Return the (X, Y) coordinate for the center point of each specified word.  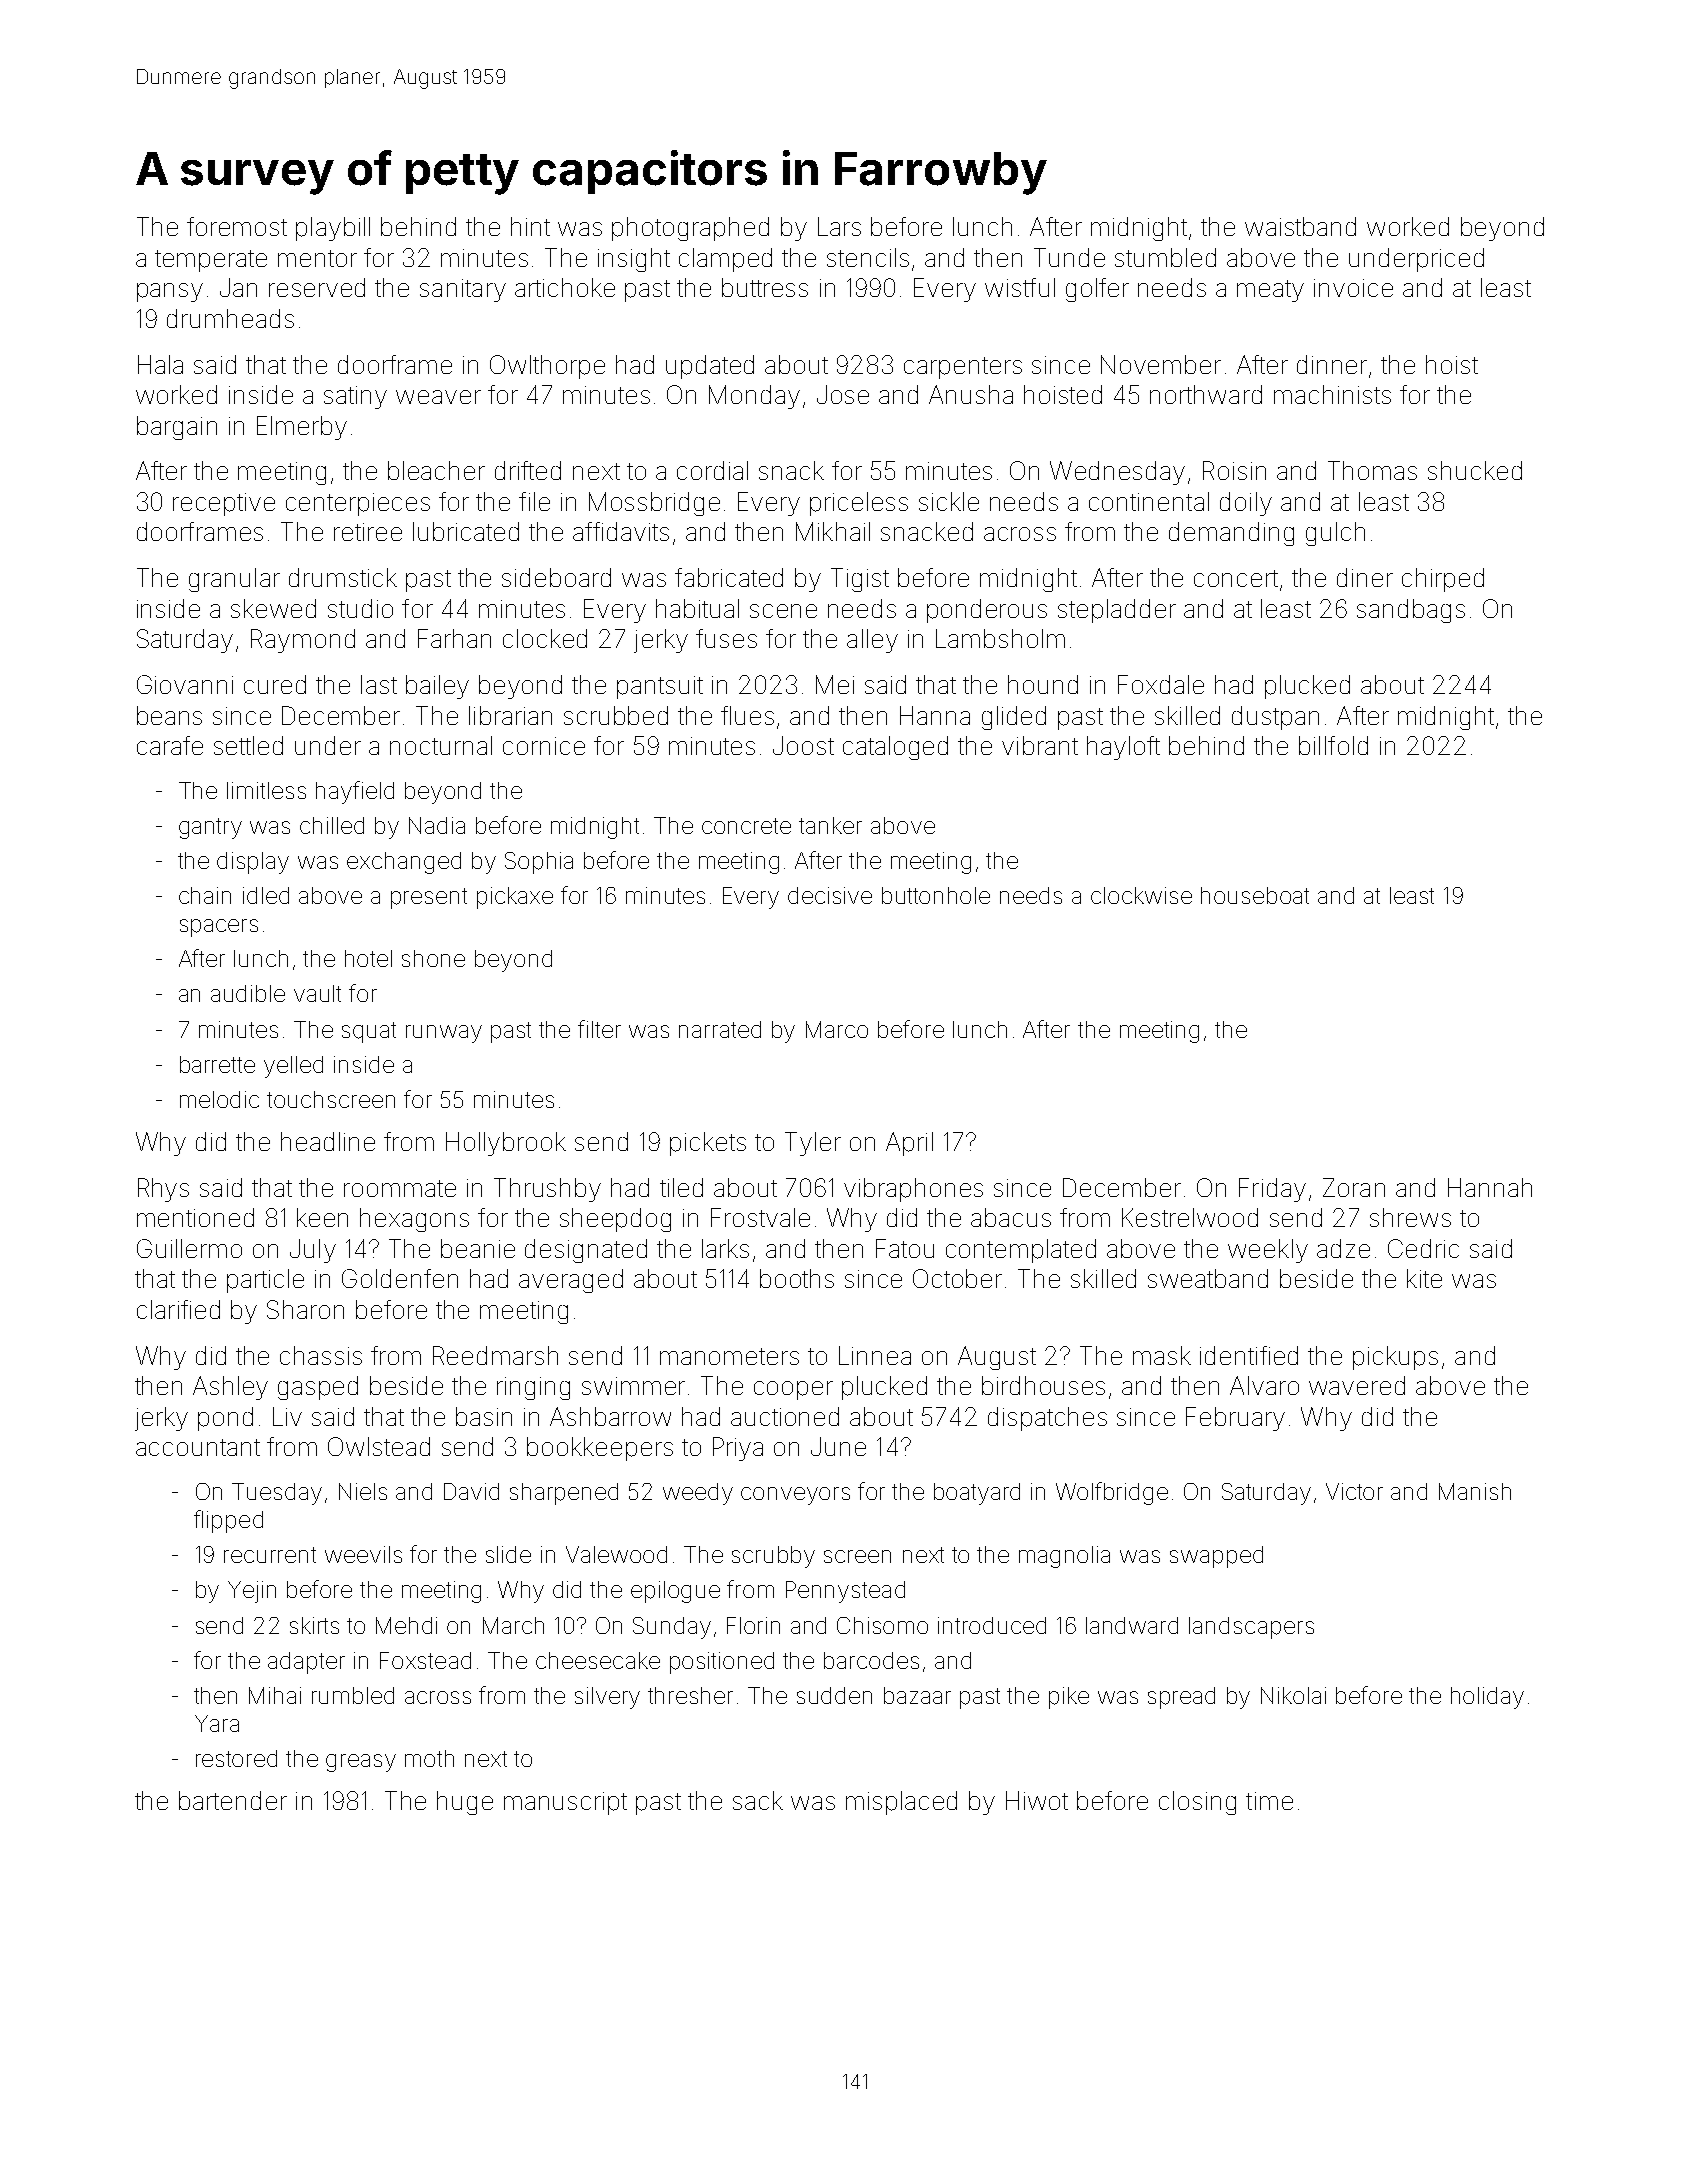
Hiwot (1037, 1800)
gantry (210, 828)
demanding (1231, 534)
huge (465, 1803)
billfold (1333, 745)
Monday (754, 397)
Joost (803, 745)
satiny (355, 397)
